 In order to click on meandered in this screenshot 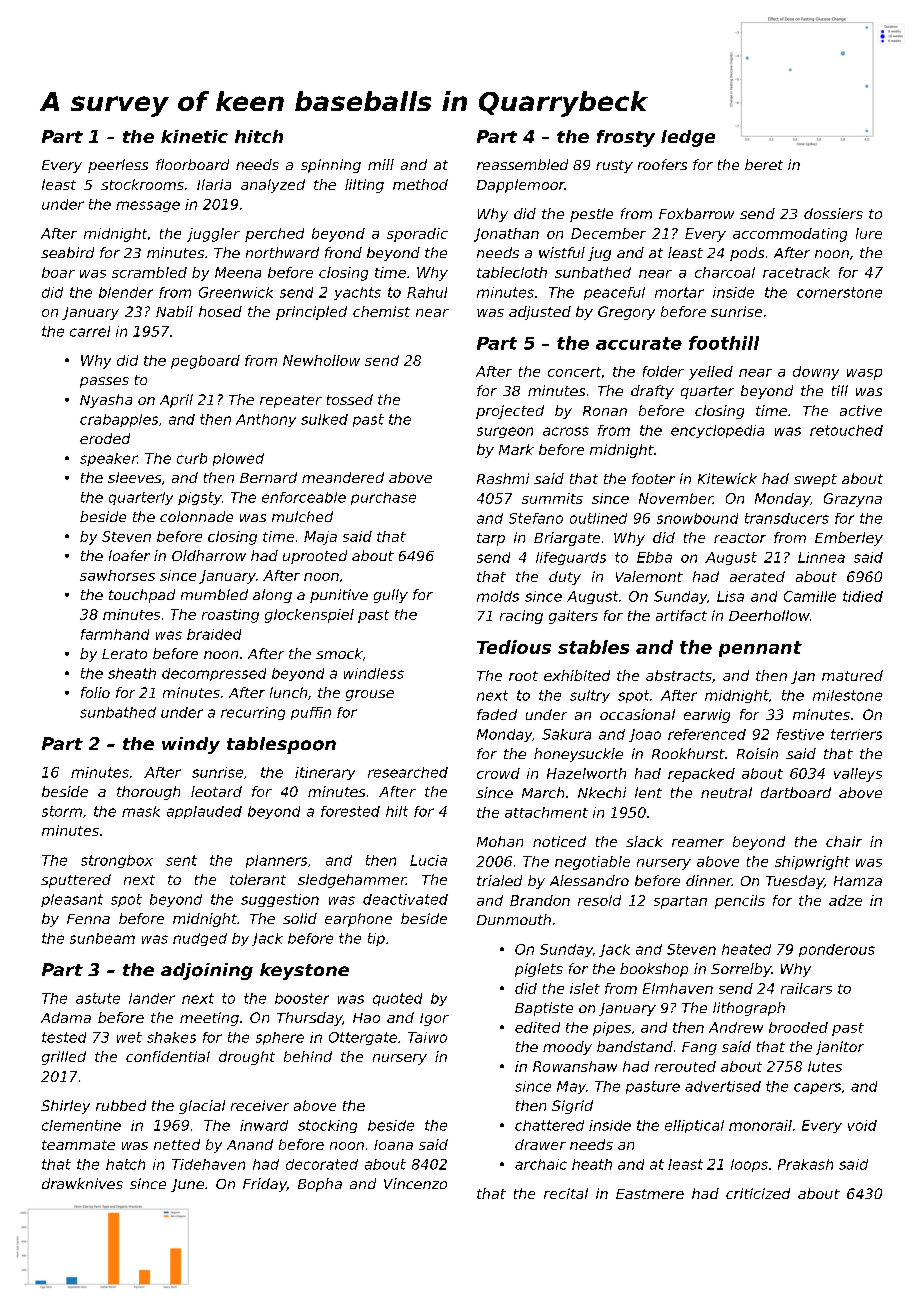, I will do `click(343, 477)`.
